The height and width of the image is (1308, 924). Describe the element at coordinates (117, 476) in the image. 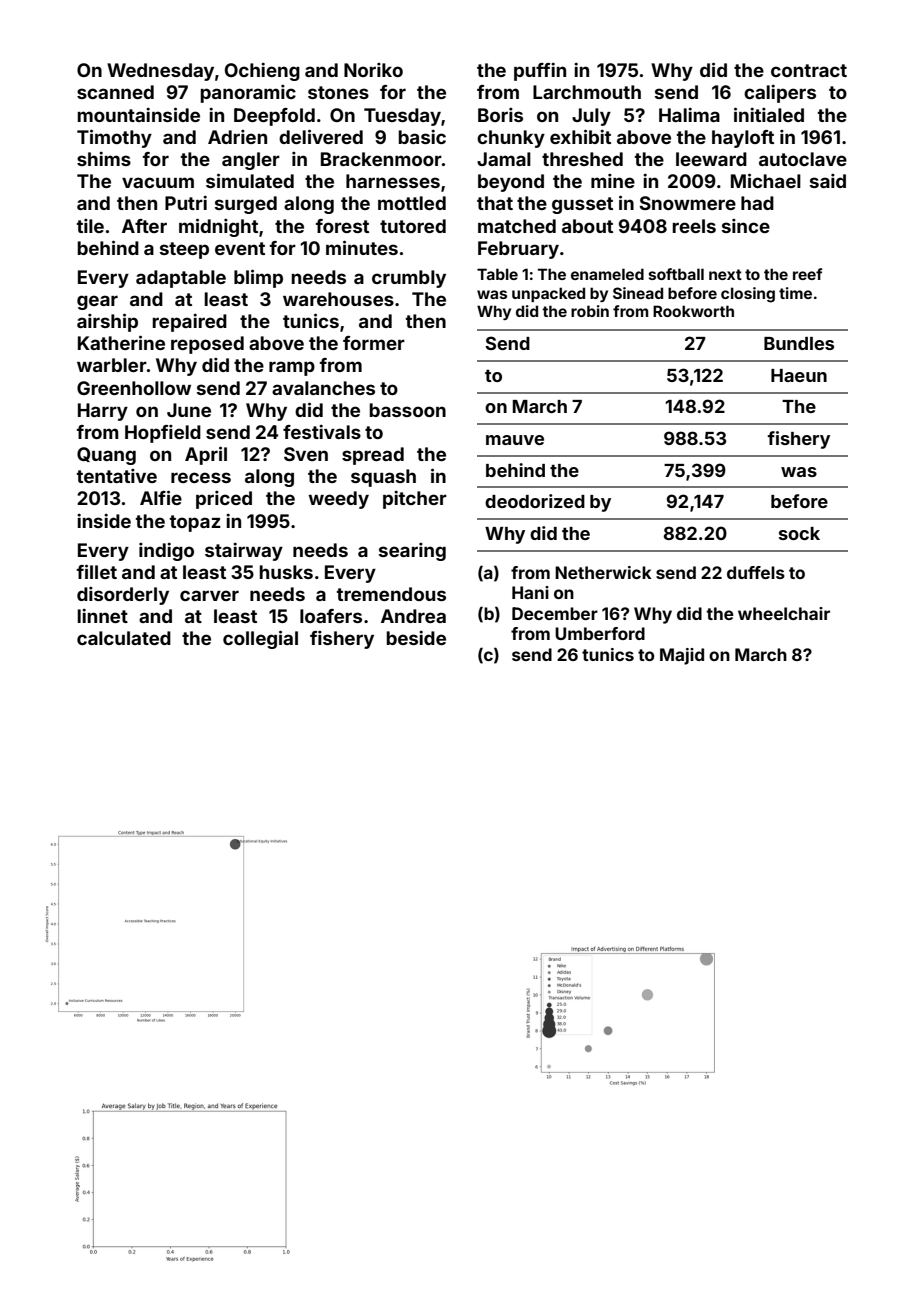

I see `tentative` at that location.
